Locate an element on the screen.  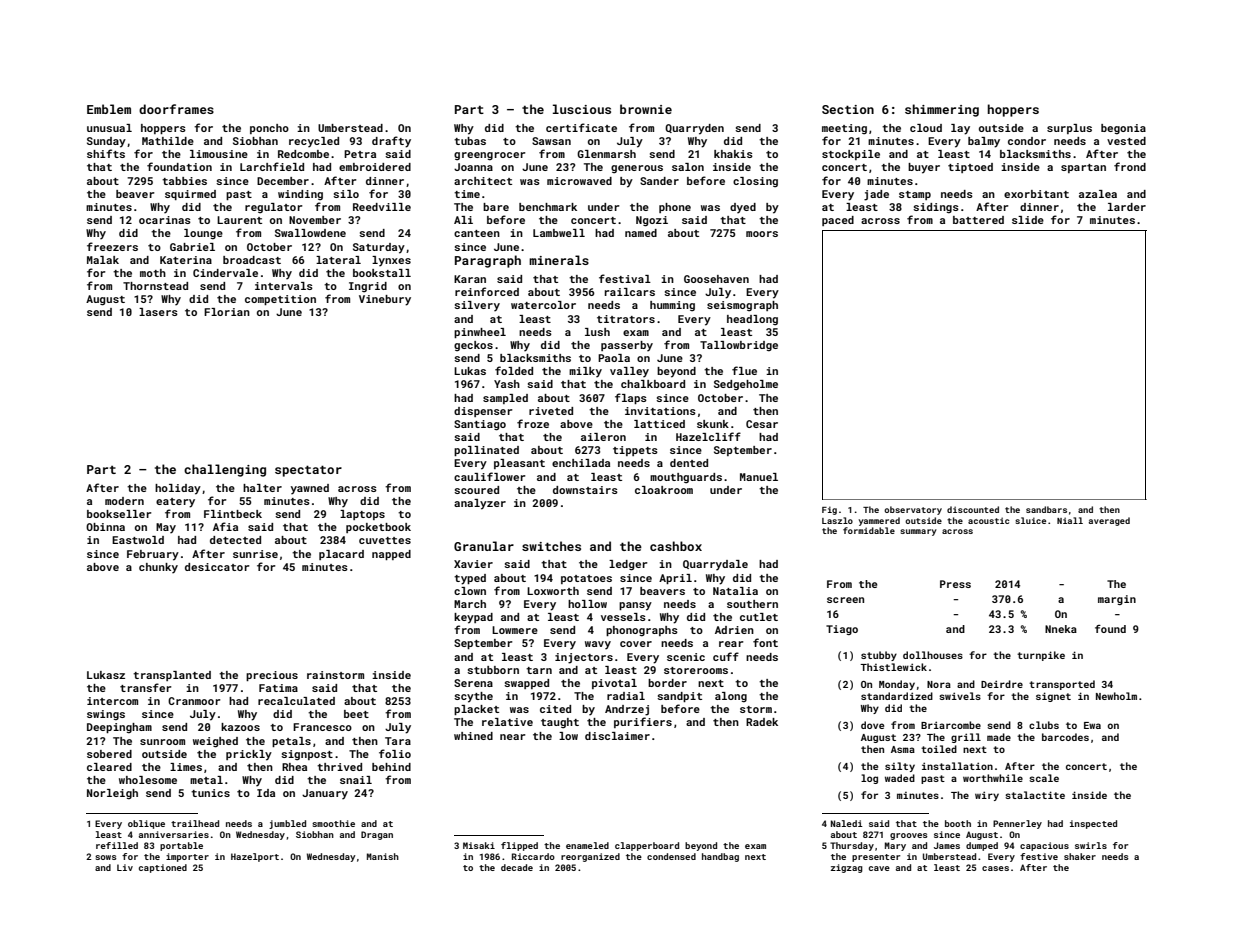
margin is located at coordinates (1117, 600).
